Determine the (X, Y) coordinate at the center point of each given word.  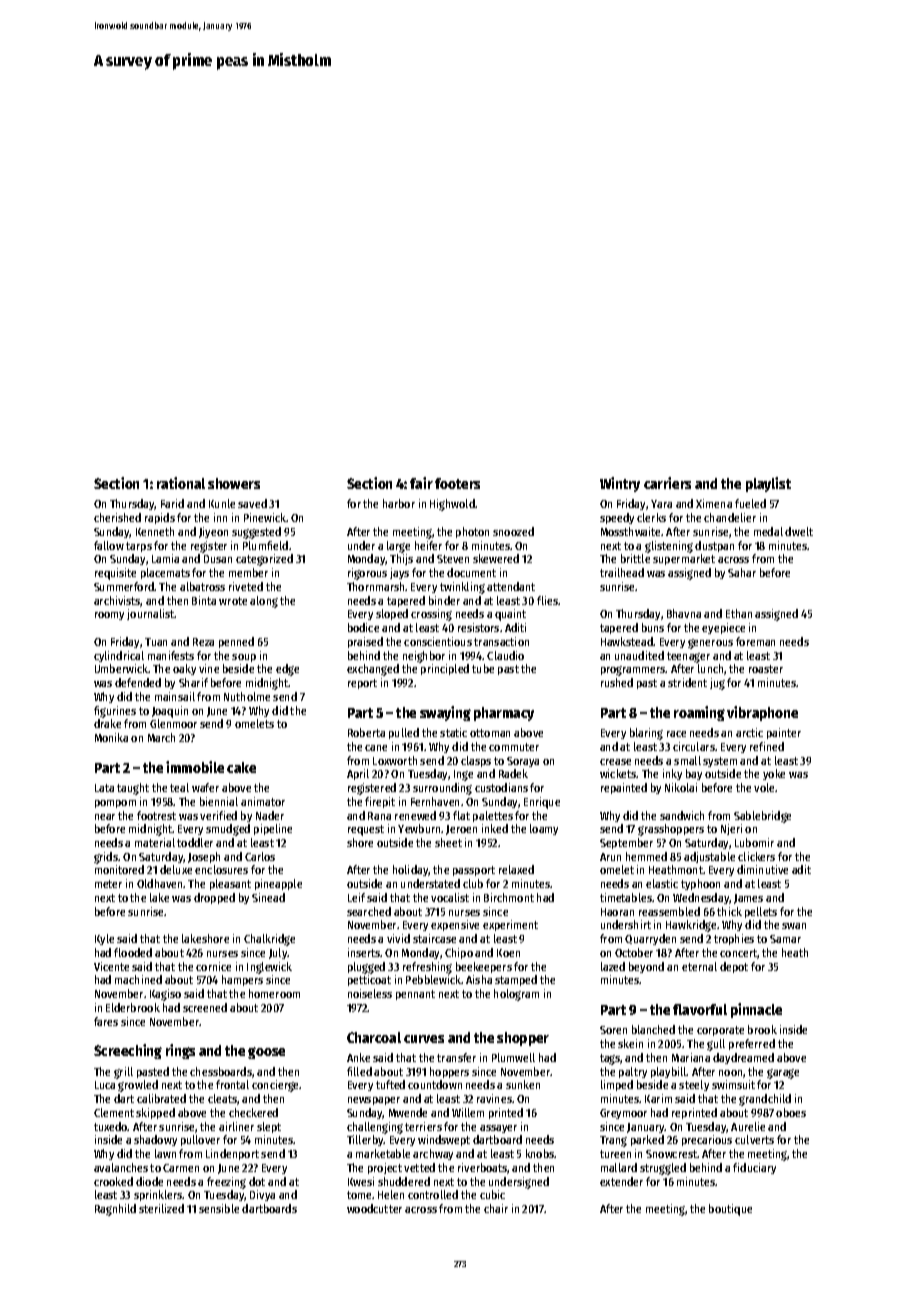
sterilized (161, 1208)
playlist (768, 484)
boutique (730, 1210)
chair (496, 1208)
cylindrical (119, 656)
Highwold (452, 505)
